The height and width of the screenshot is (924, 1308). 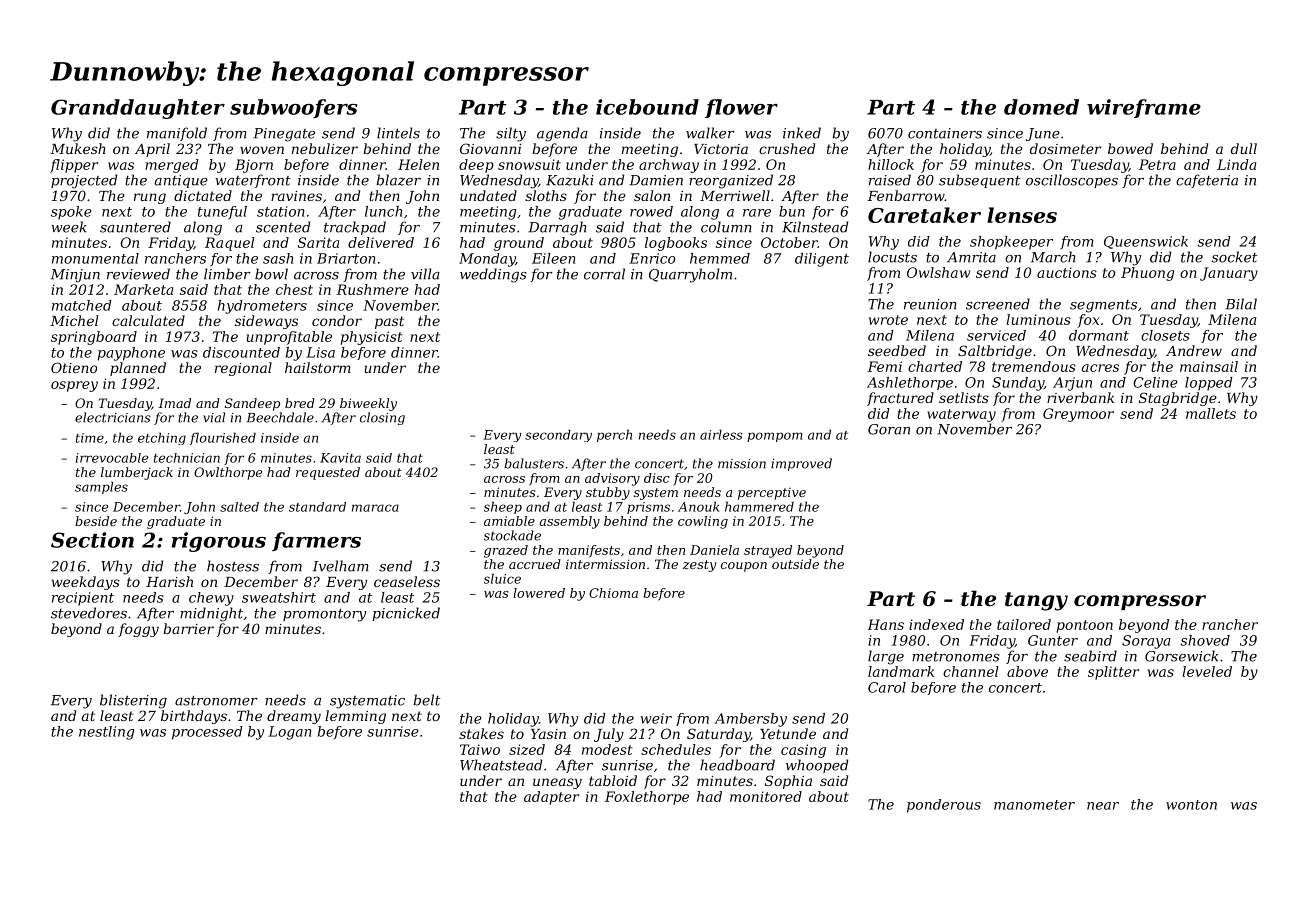 What do you see at coordinates (1241, 304) in the screenshot?
I see `Bilal` at bounding box center [1241, 304].
